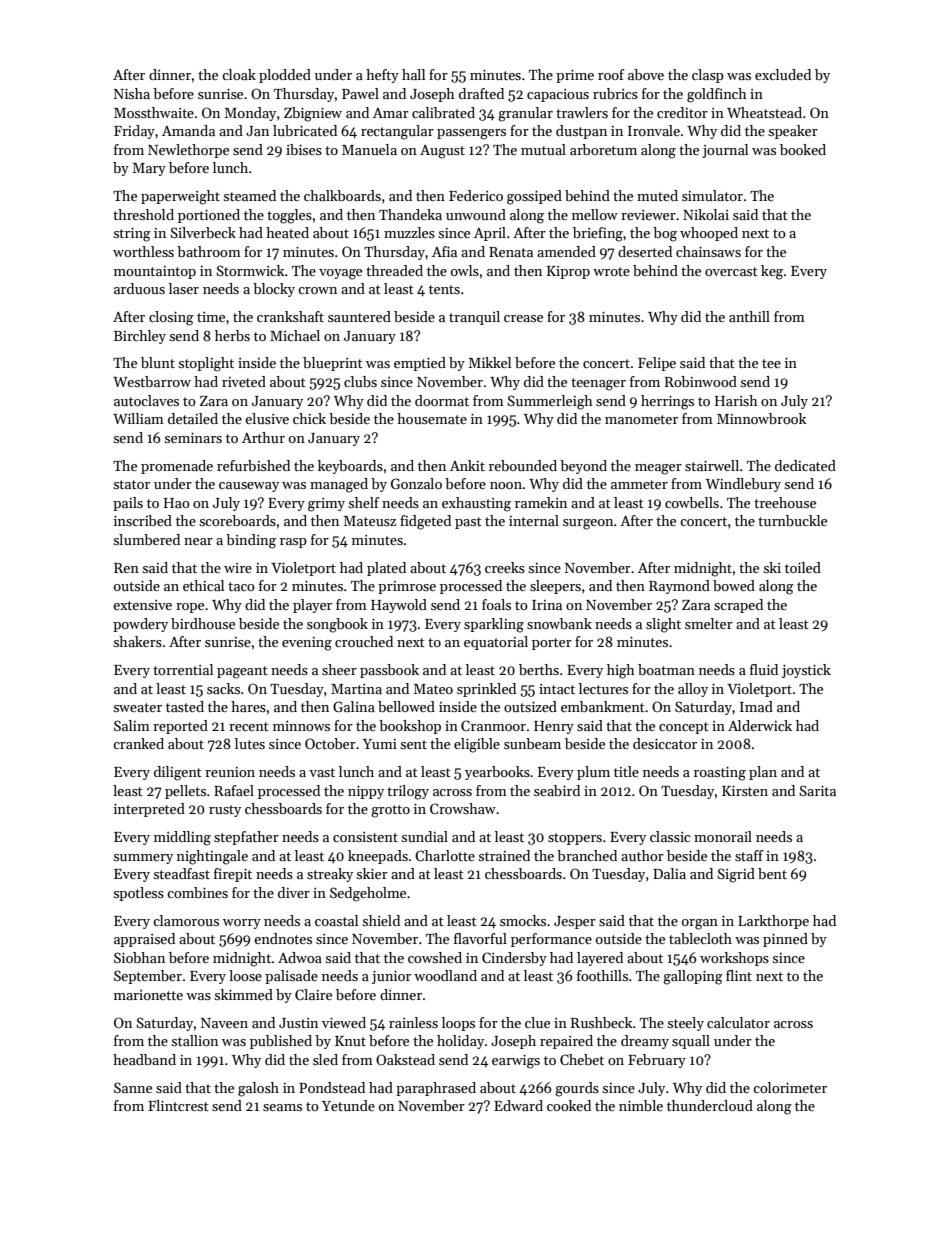 The width and height of the screenshot is (952, 1233). What do you see at coordinates (444, 251) in the screenshot?
I see `Afia` at bounding box center [444, 251].
